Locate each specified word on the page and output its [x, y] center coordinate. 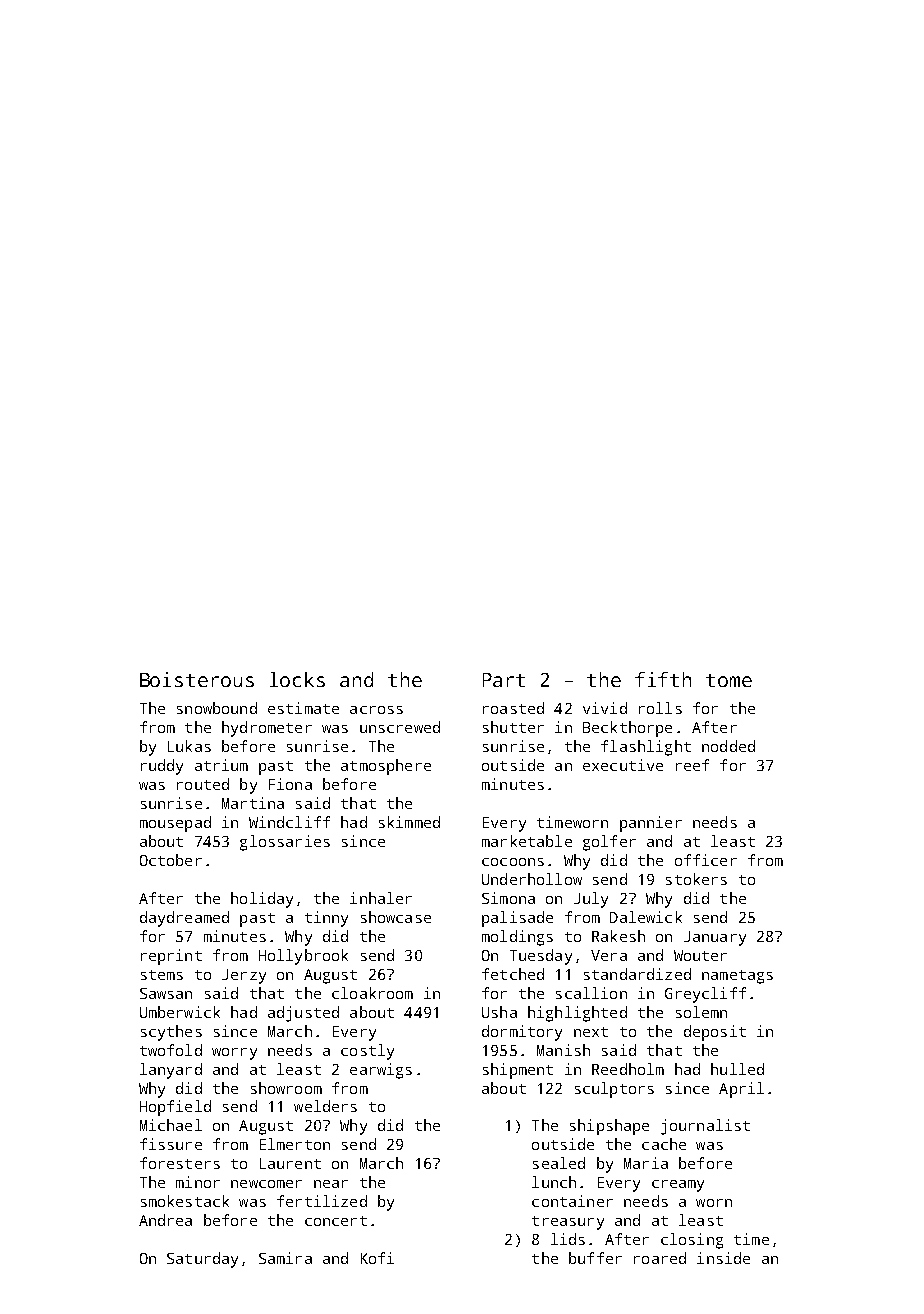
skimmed [409, 822]
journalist [705, 1127]
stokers [696, 879]
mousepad [175, 824]
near [331, 1184]
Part [504, 680]
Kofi [377, 1258]
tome [729, 680]
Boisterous [197, 679]
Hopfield [175, 1108]
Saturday [202, 1260]
